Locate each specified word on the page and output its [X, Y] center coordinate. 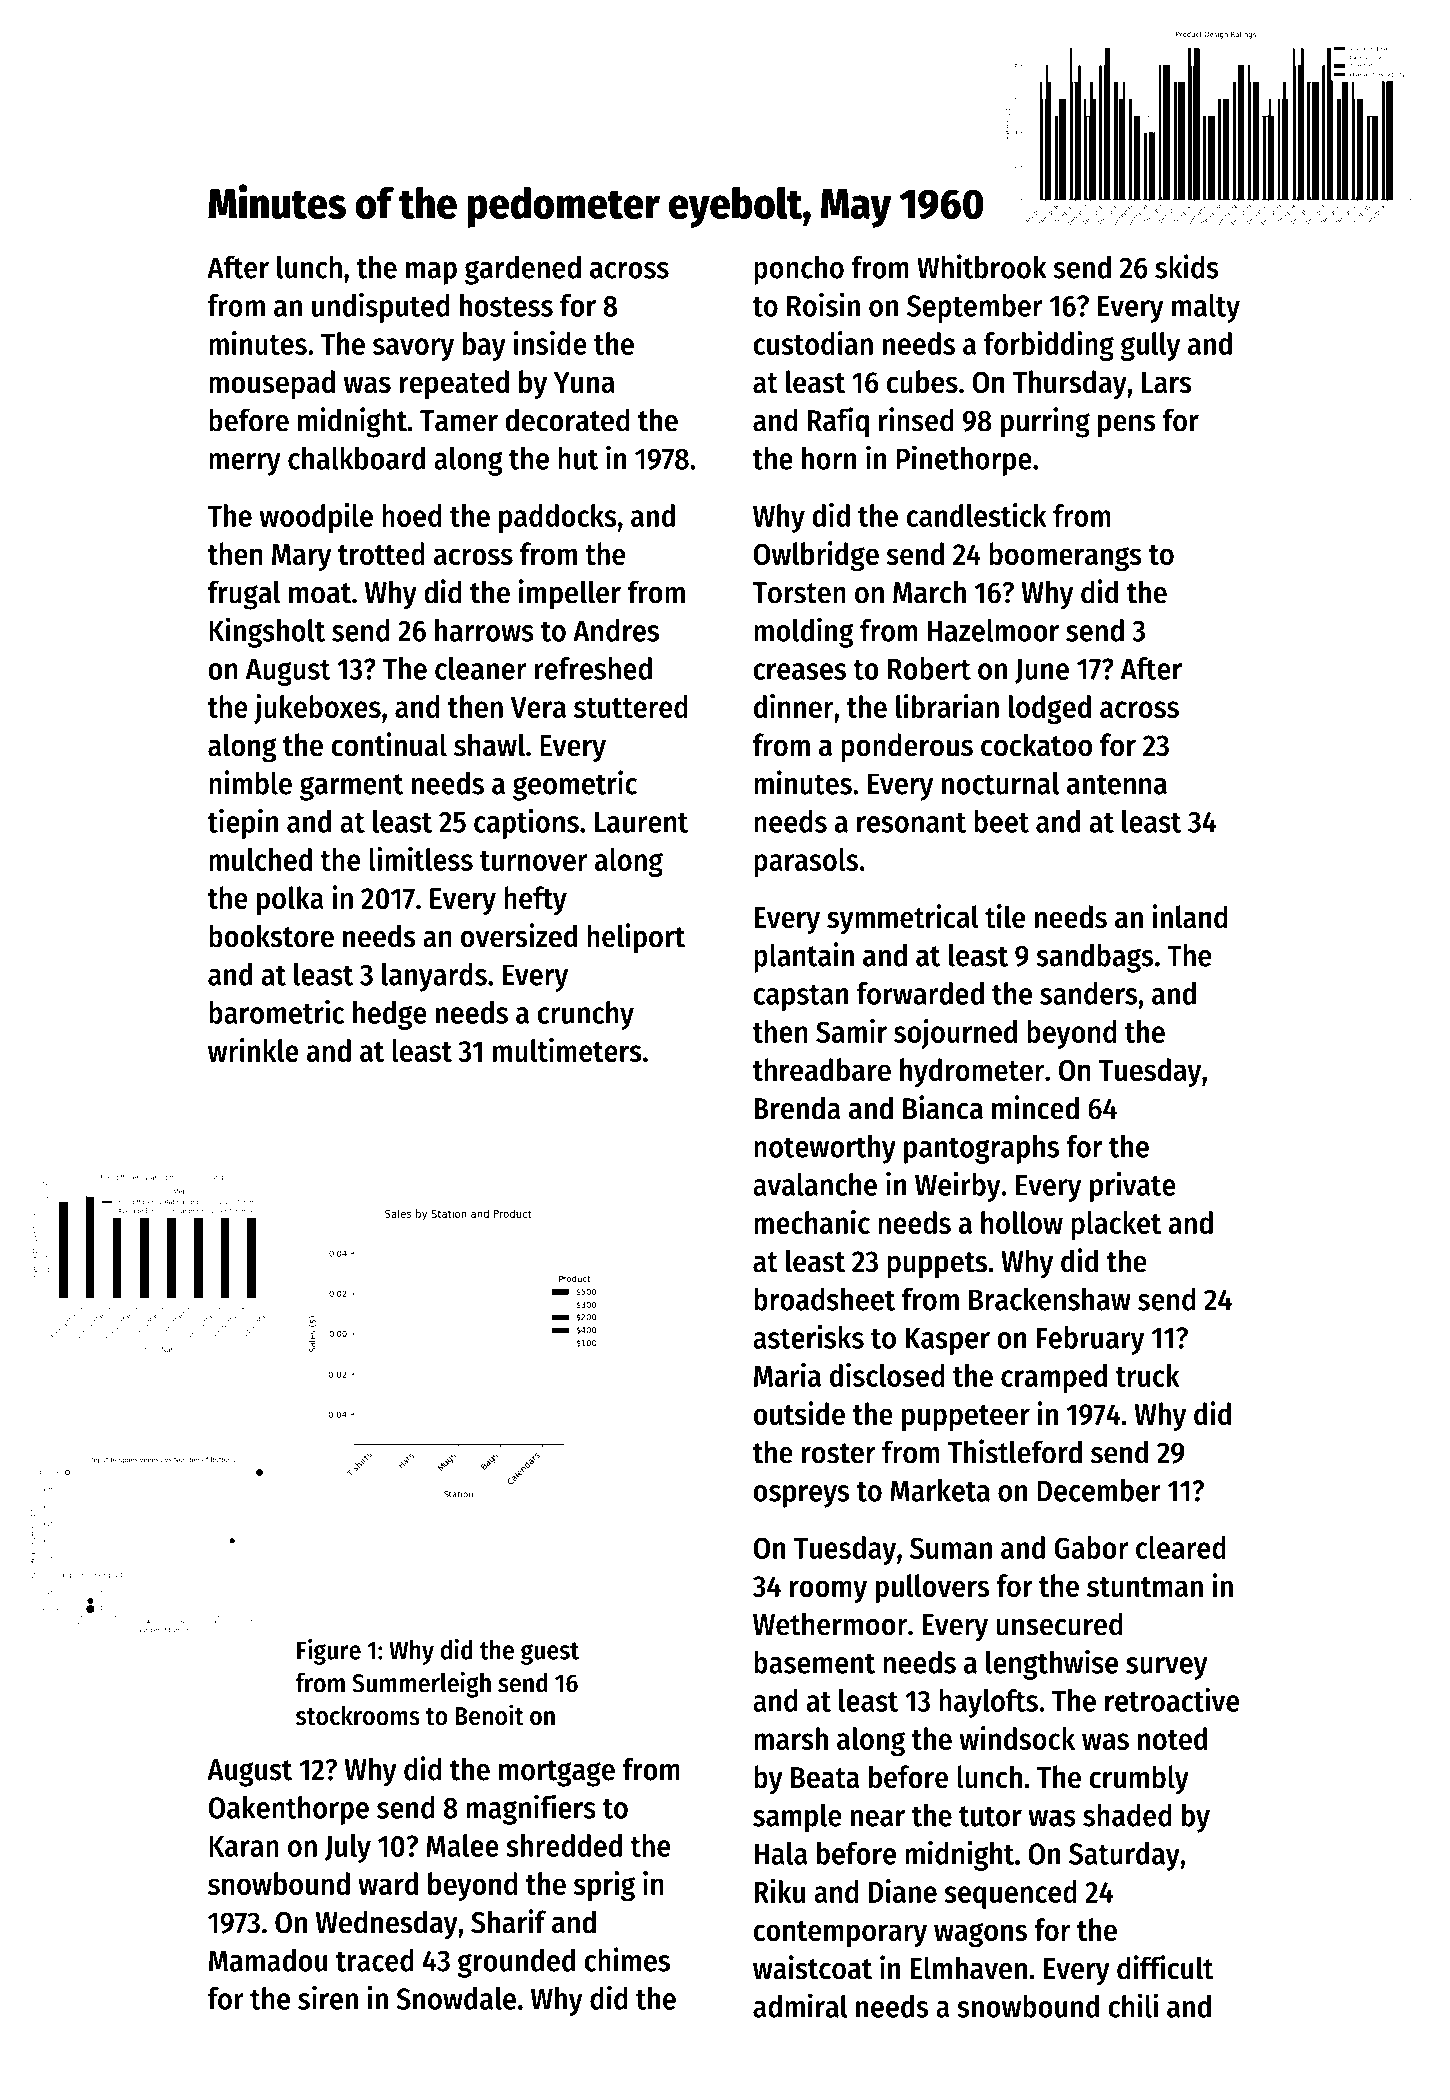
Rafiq [838, 422]
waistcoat [812, 1967]
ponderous [907, 748]
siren [328, 1997]
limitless [421, 859]
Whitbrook [981, 266]
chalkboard [356, 458]
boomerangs [1065, 557]
